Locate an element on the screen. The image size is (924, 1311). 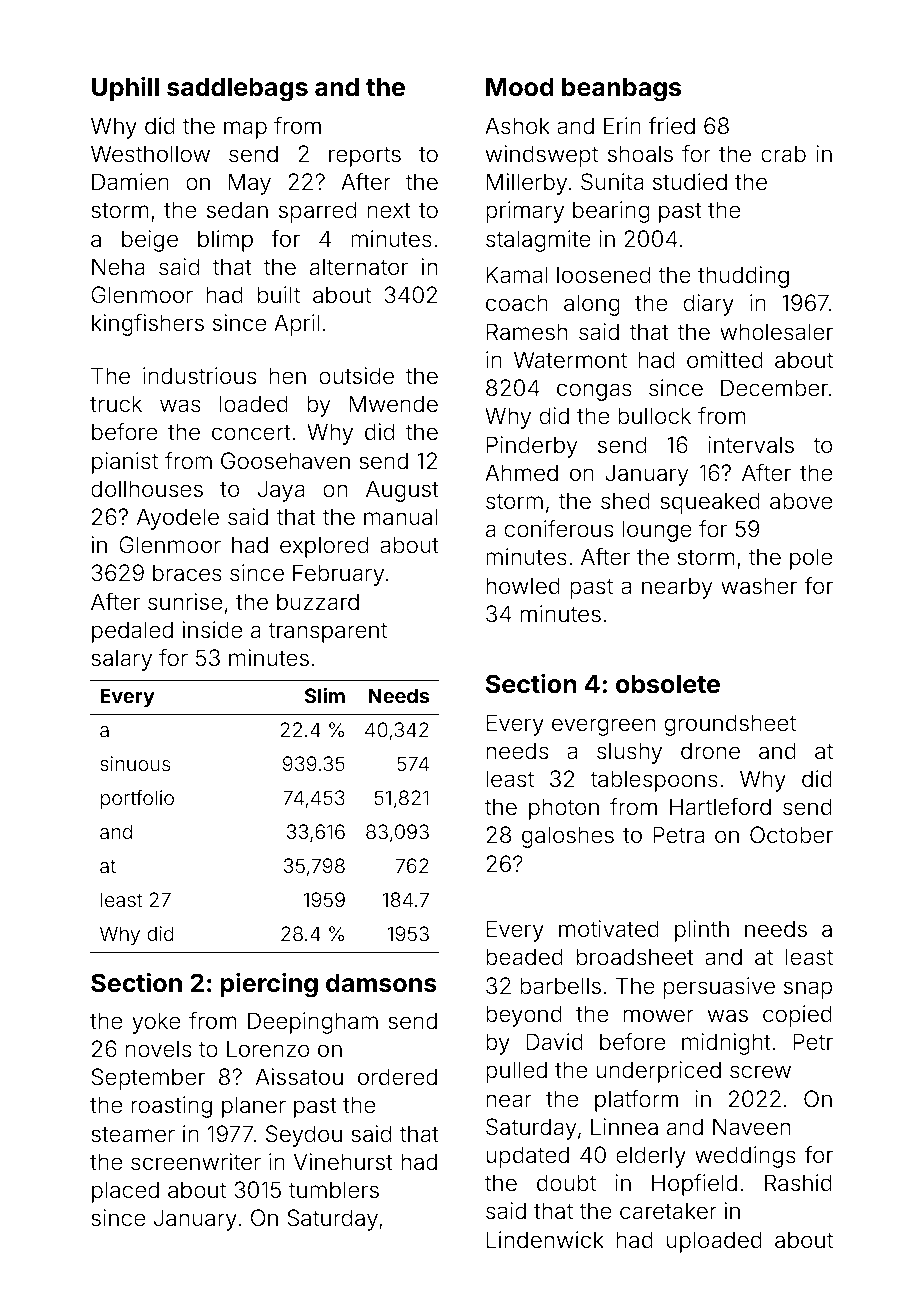
plinth is located at coordinates (702, 931).
